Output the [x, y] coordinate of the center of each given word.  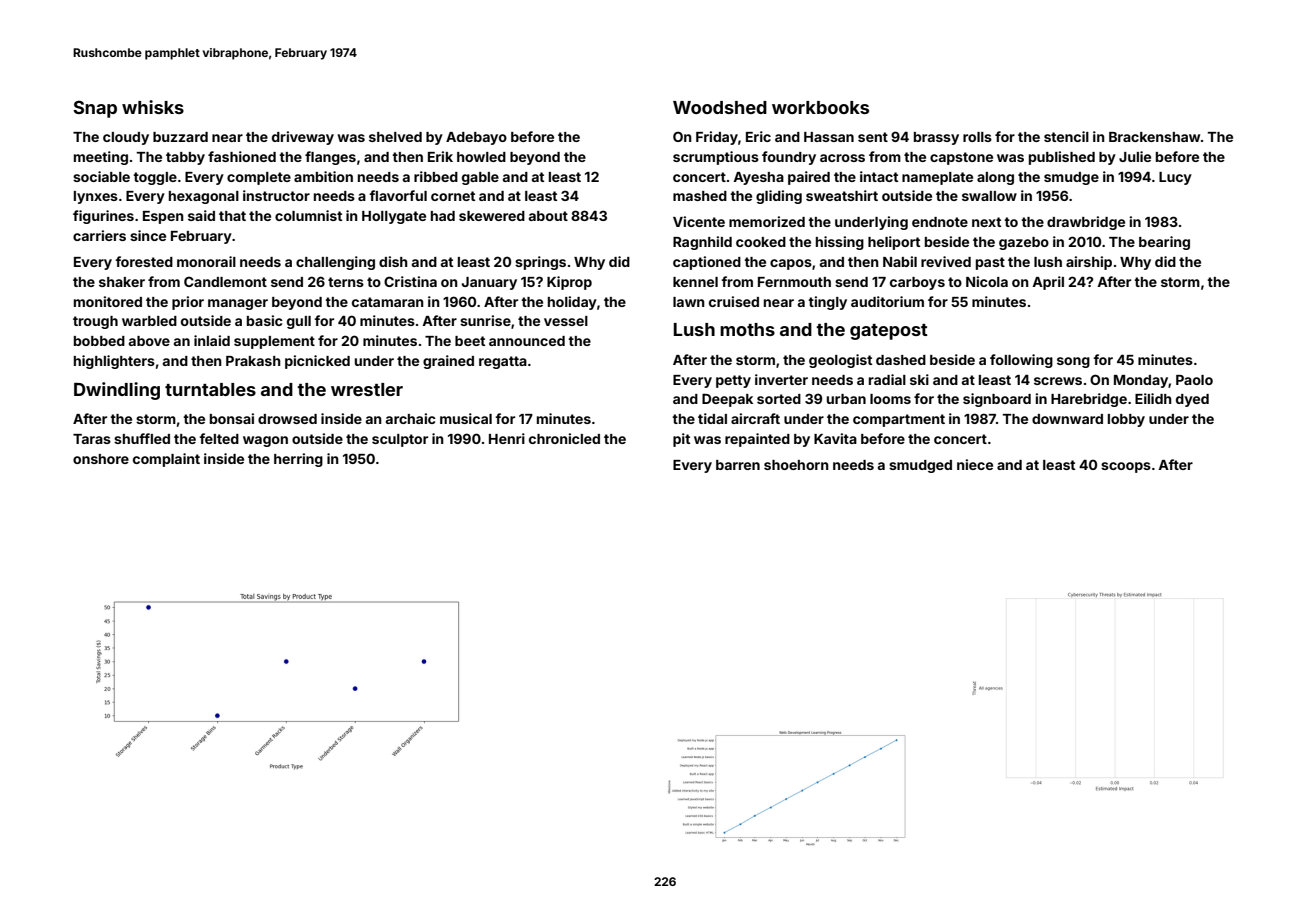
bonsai [232, 418]
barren [738, 465]
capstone [961, 158]
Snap [95, 109]
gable [480, 178]
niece [975, 464]
